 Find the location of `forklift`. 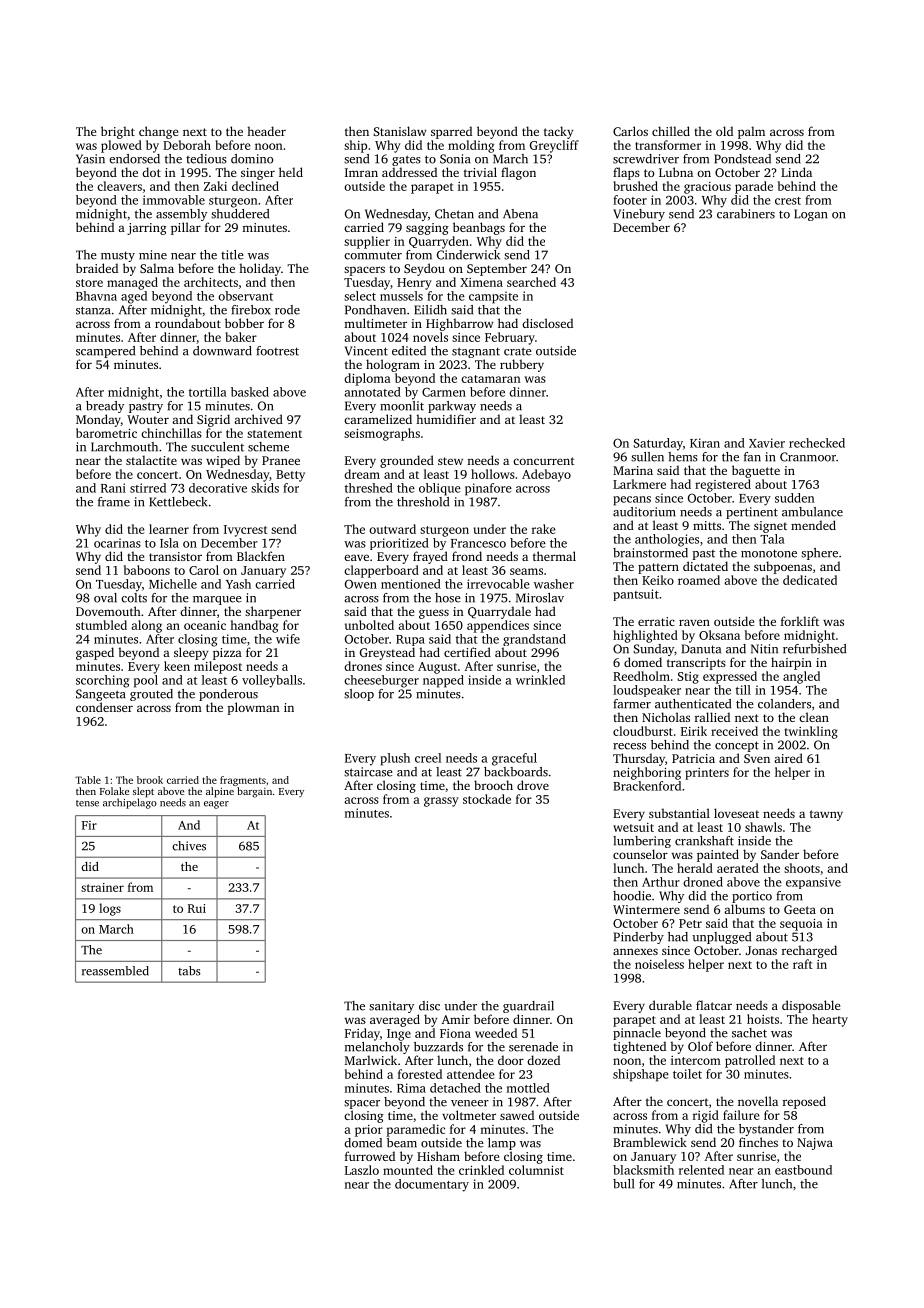

forklift is located at coordinates (800, 621).
